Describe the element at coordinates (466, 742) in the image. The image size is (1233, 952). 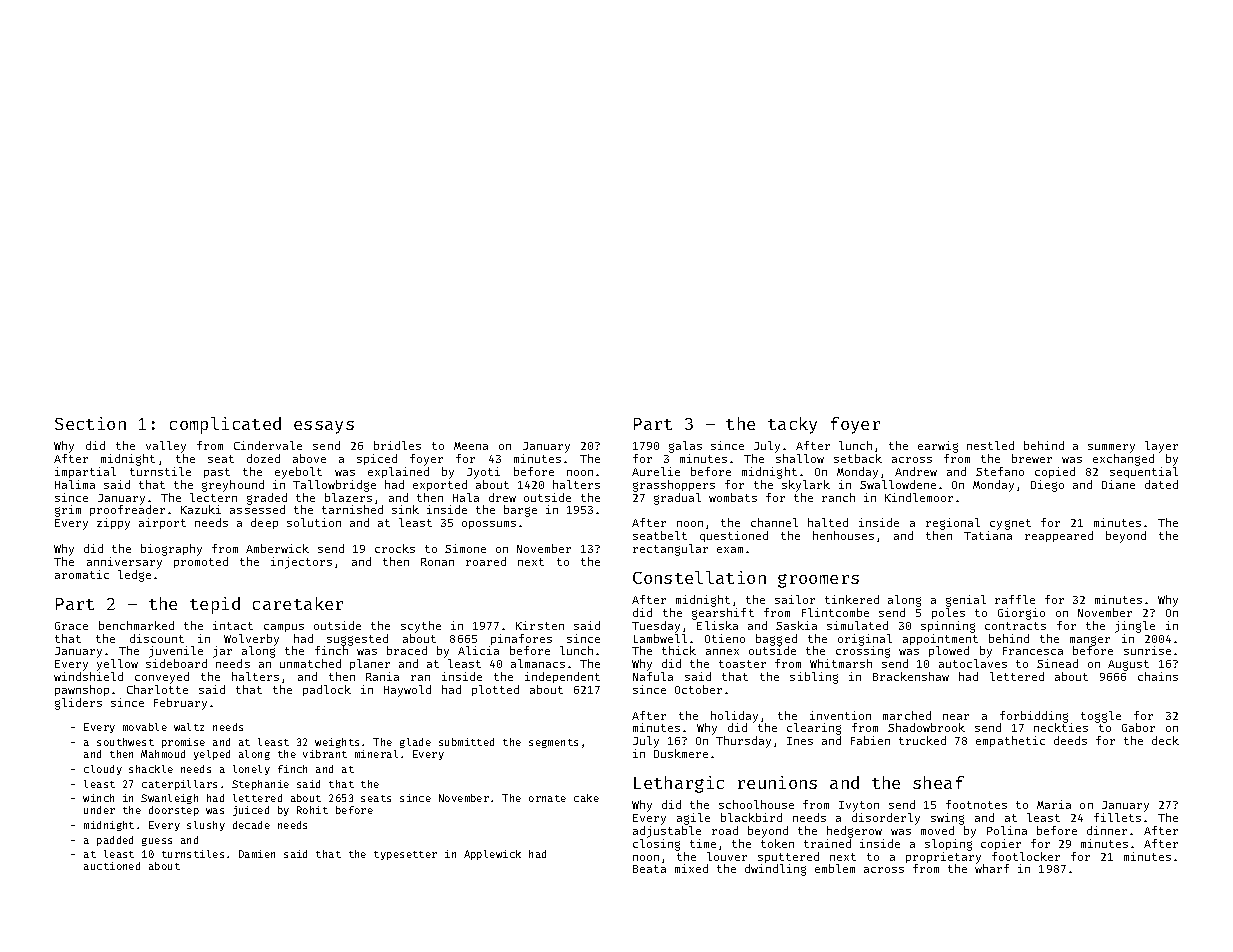
I see `submitted` at that location.
